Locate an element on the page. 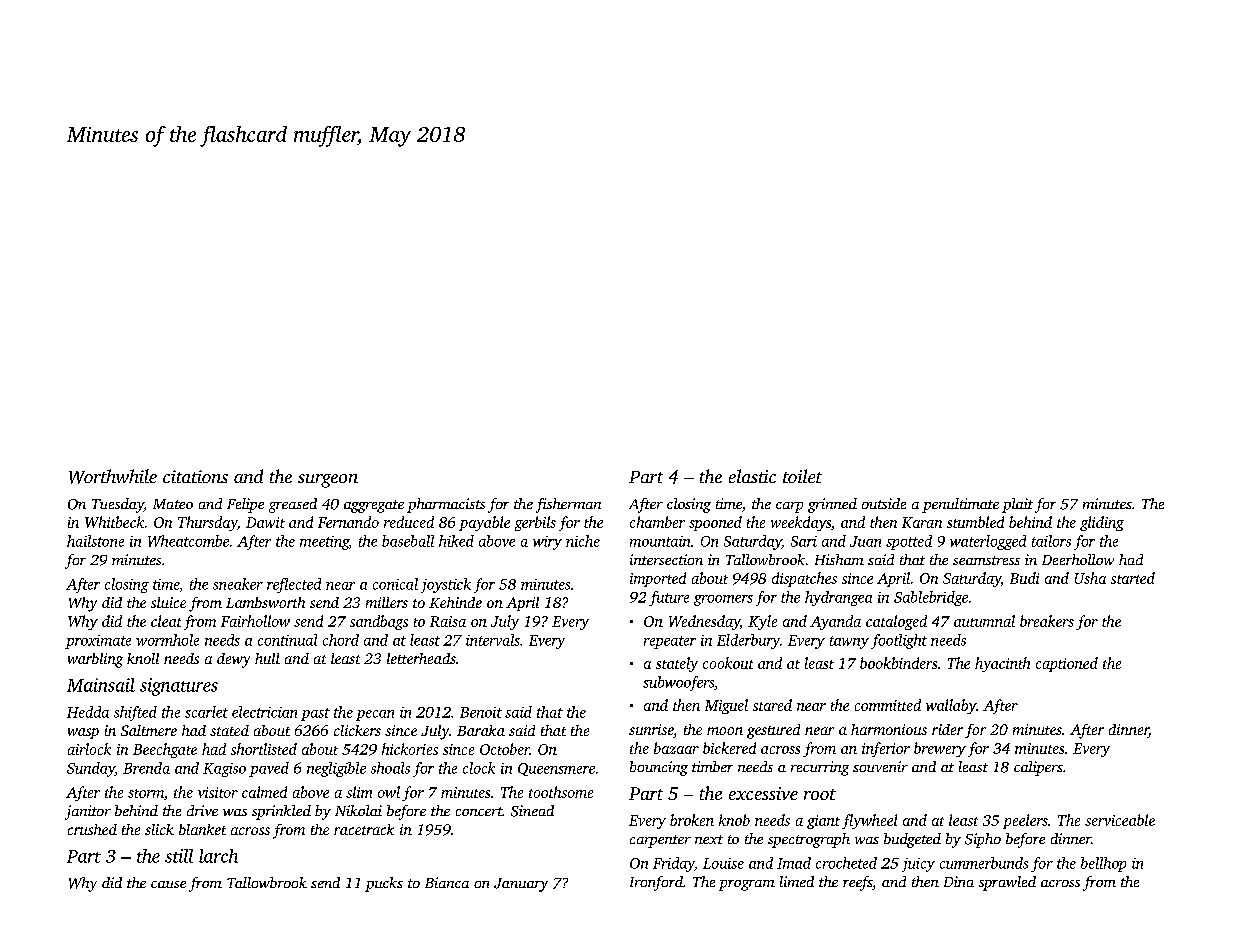 The height and width of the document is (952, 1233). intervals is located at coordinates (493, 640).
